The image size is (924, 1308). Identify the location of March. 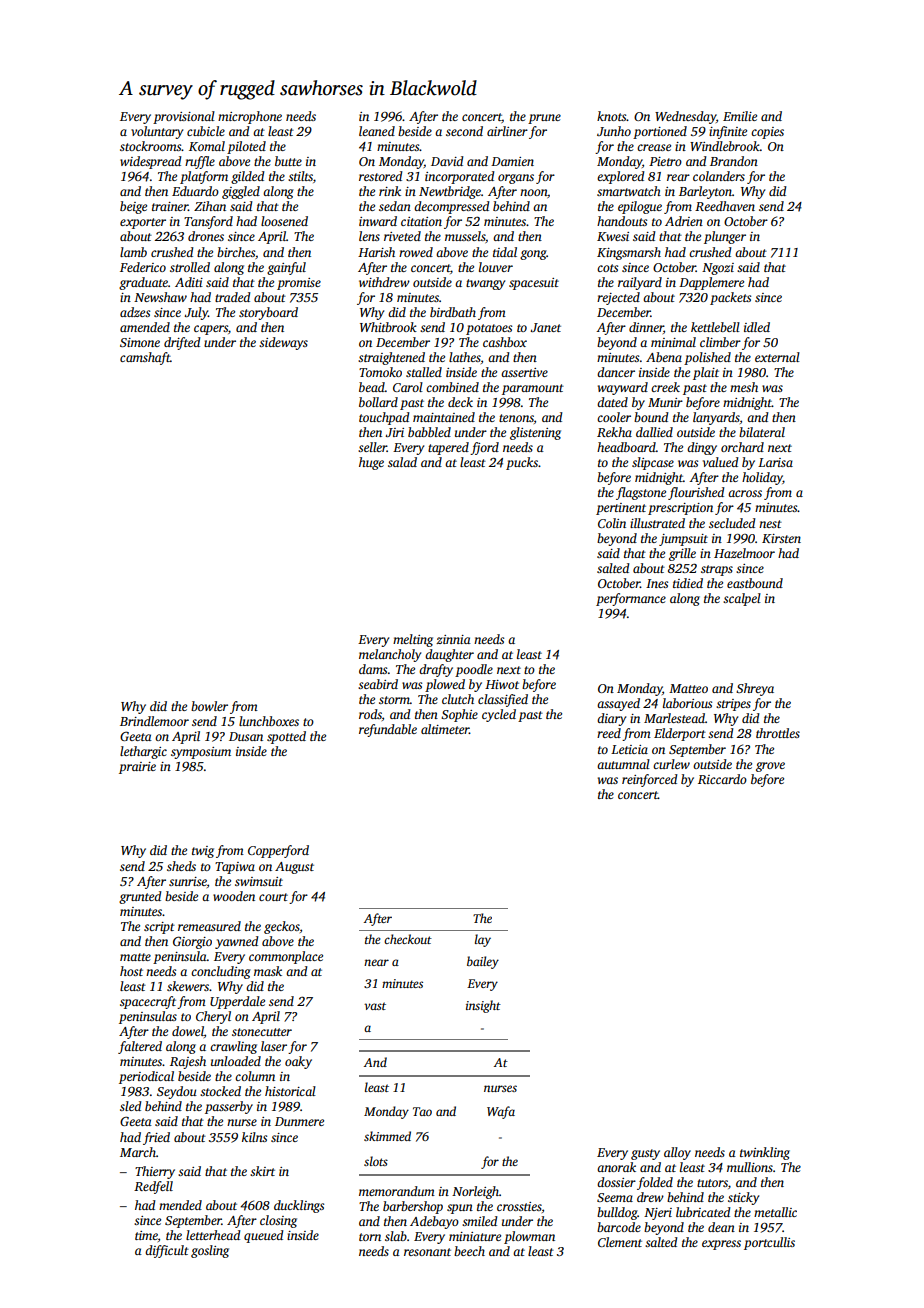
(138, 1152).
